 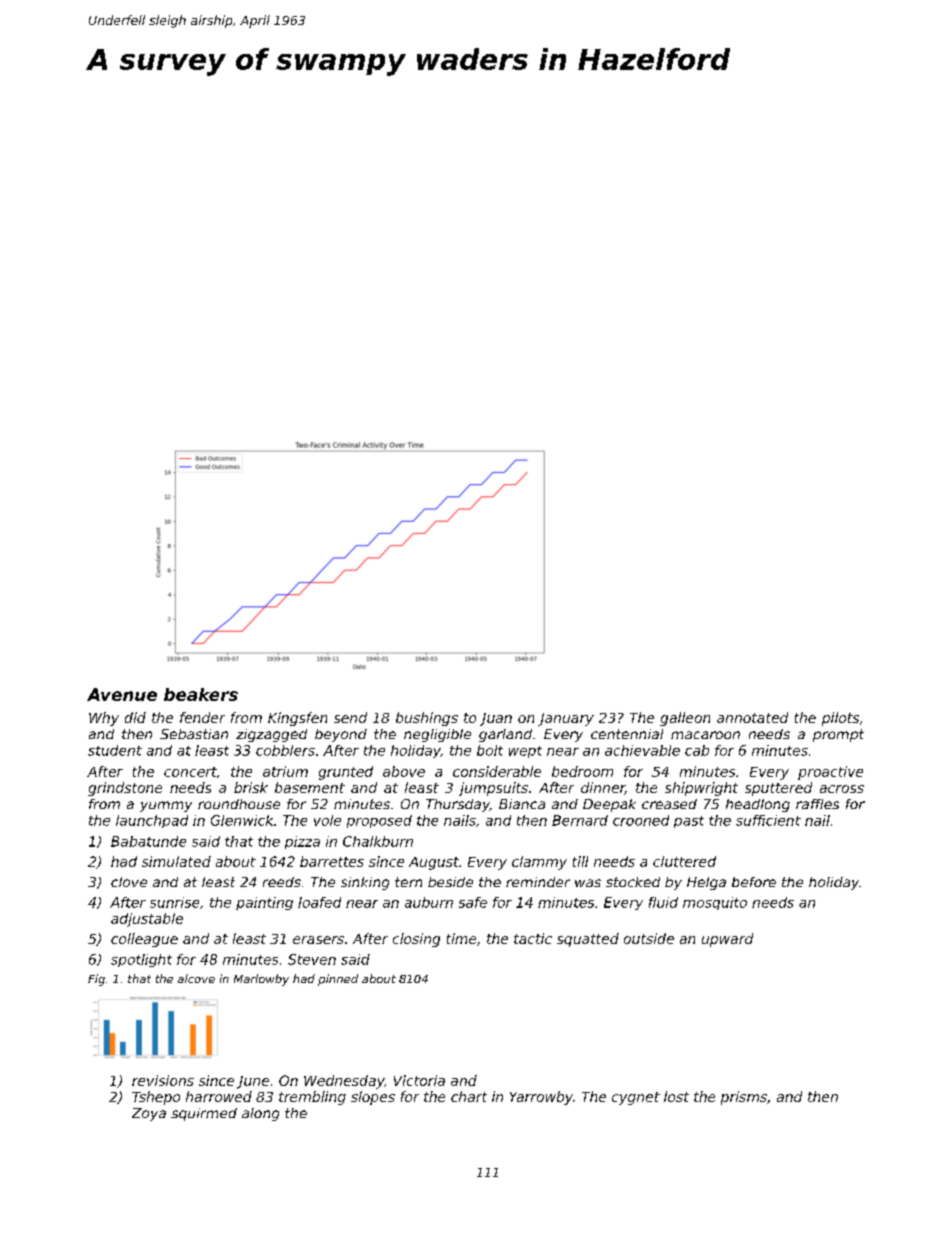 I want to click on cobblers, so click(x=285, y=750).
